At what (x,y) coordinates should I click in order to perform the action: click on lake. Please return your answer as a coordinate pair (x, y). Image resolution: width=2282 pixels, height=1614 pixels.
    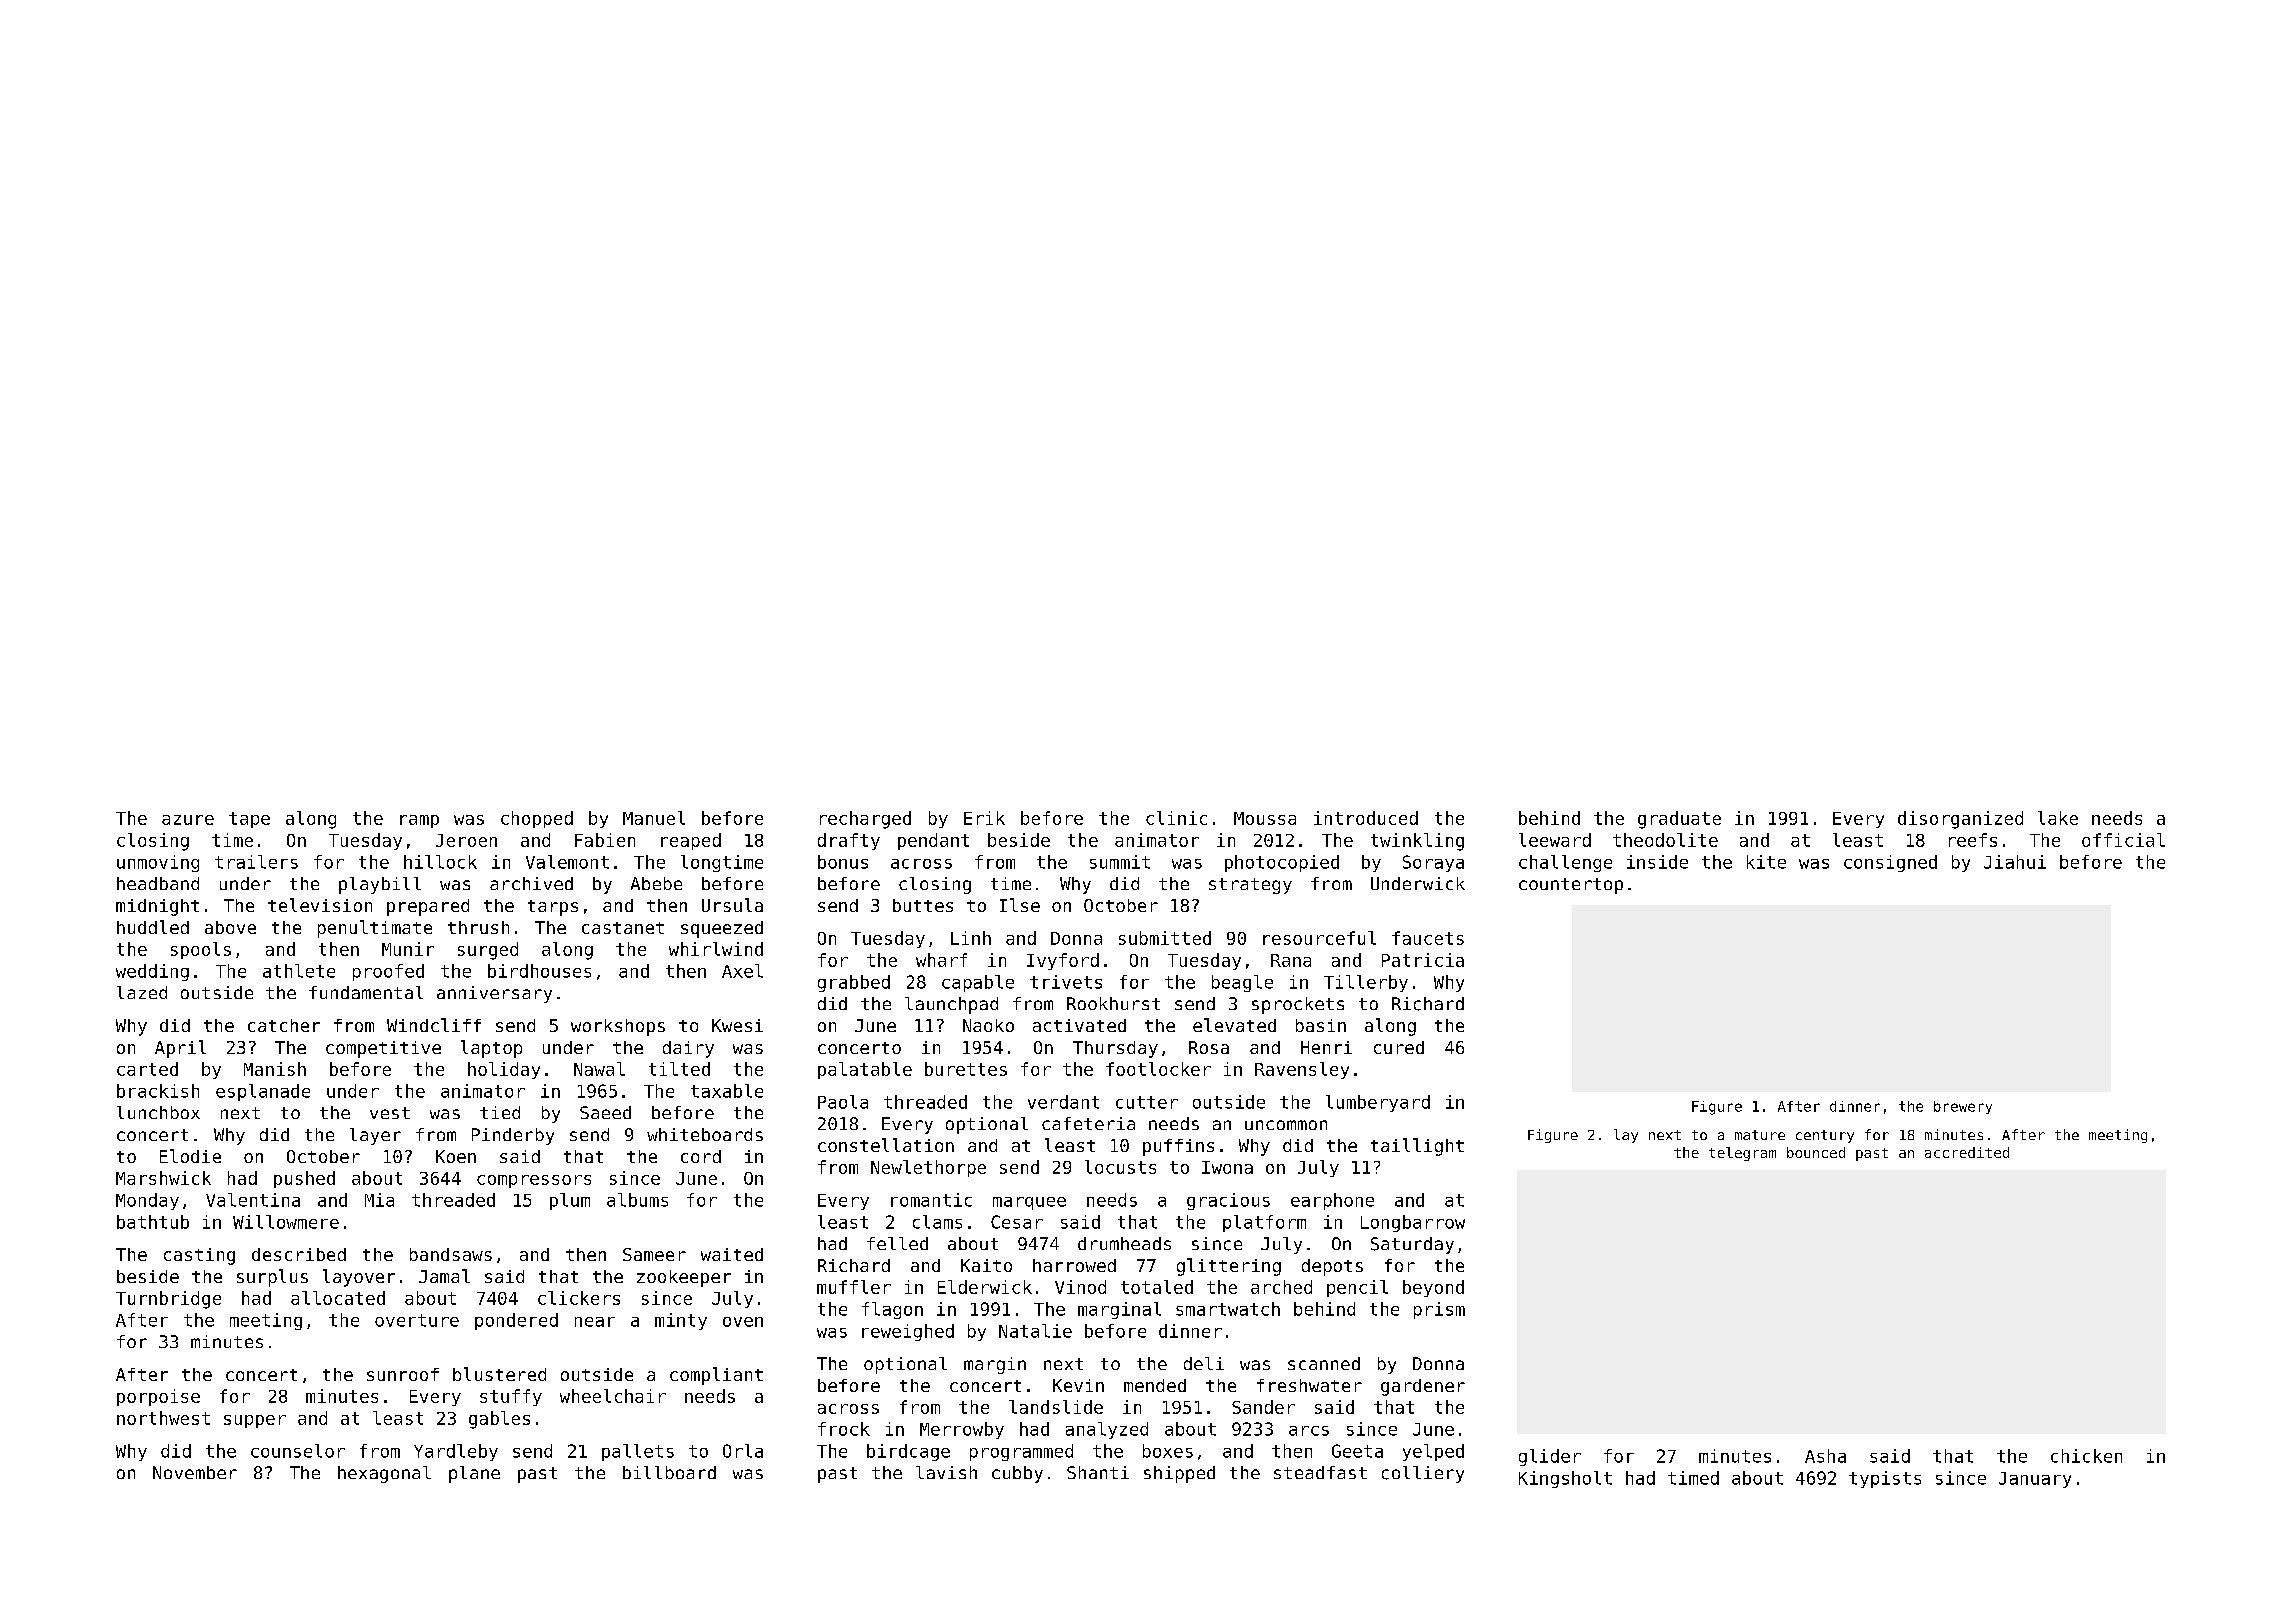
    Looking at the image, I should click on (2058, 818).
